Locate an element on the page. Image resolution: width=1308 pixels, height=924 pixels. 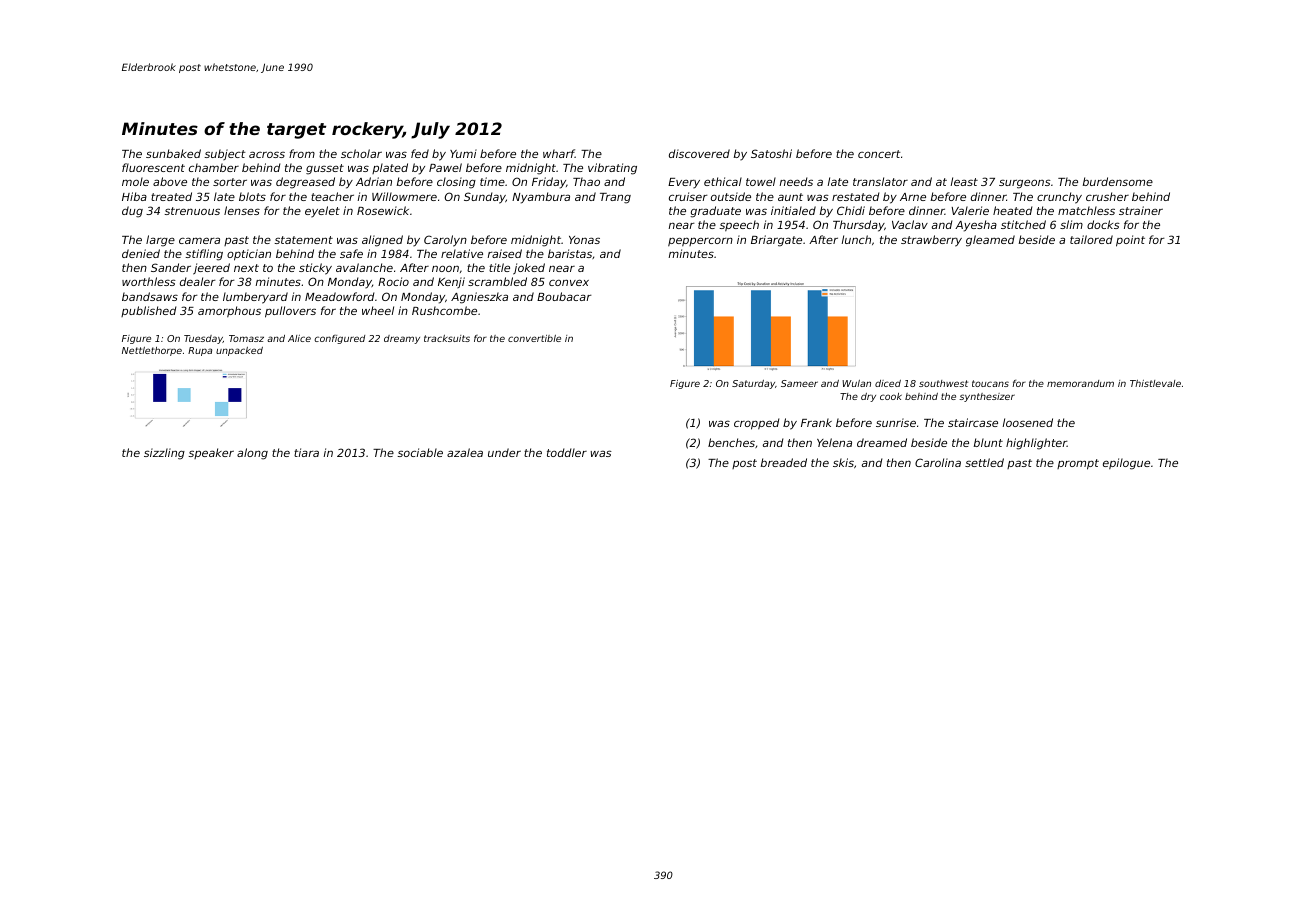
stifling is located at coordinates (204, 255).
